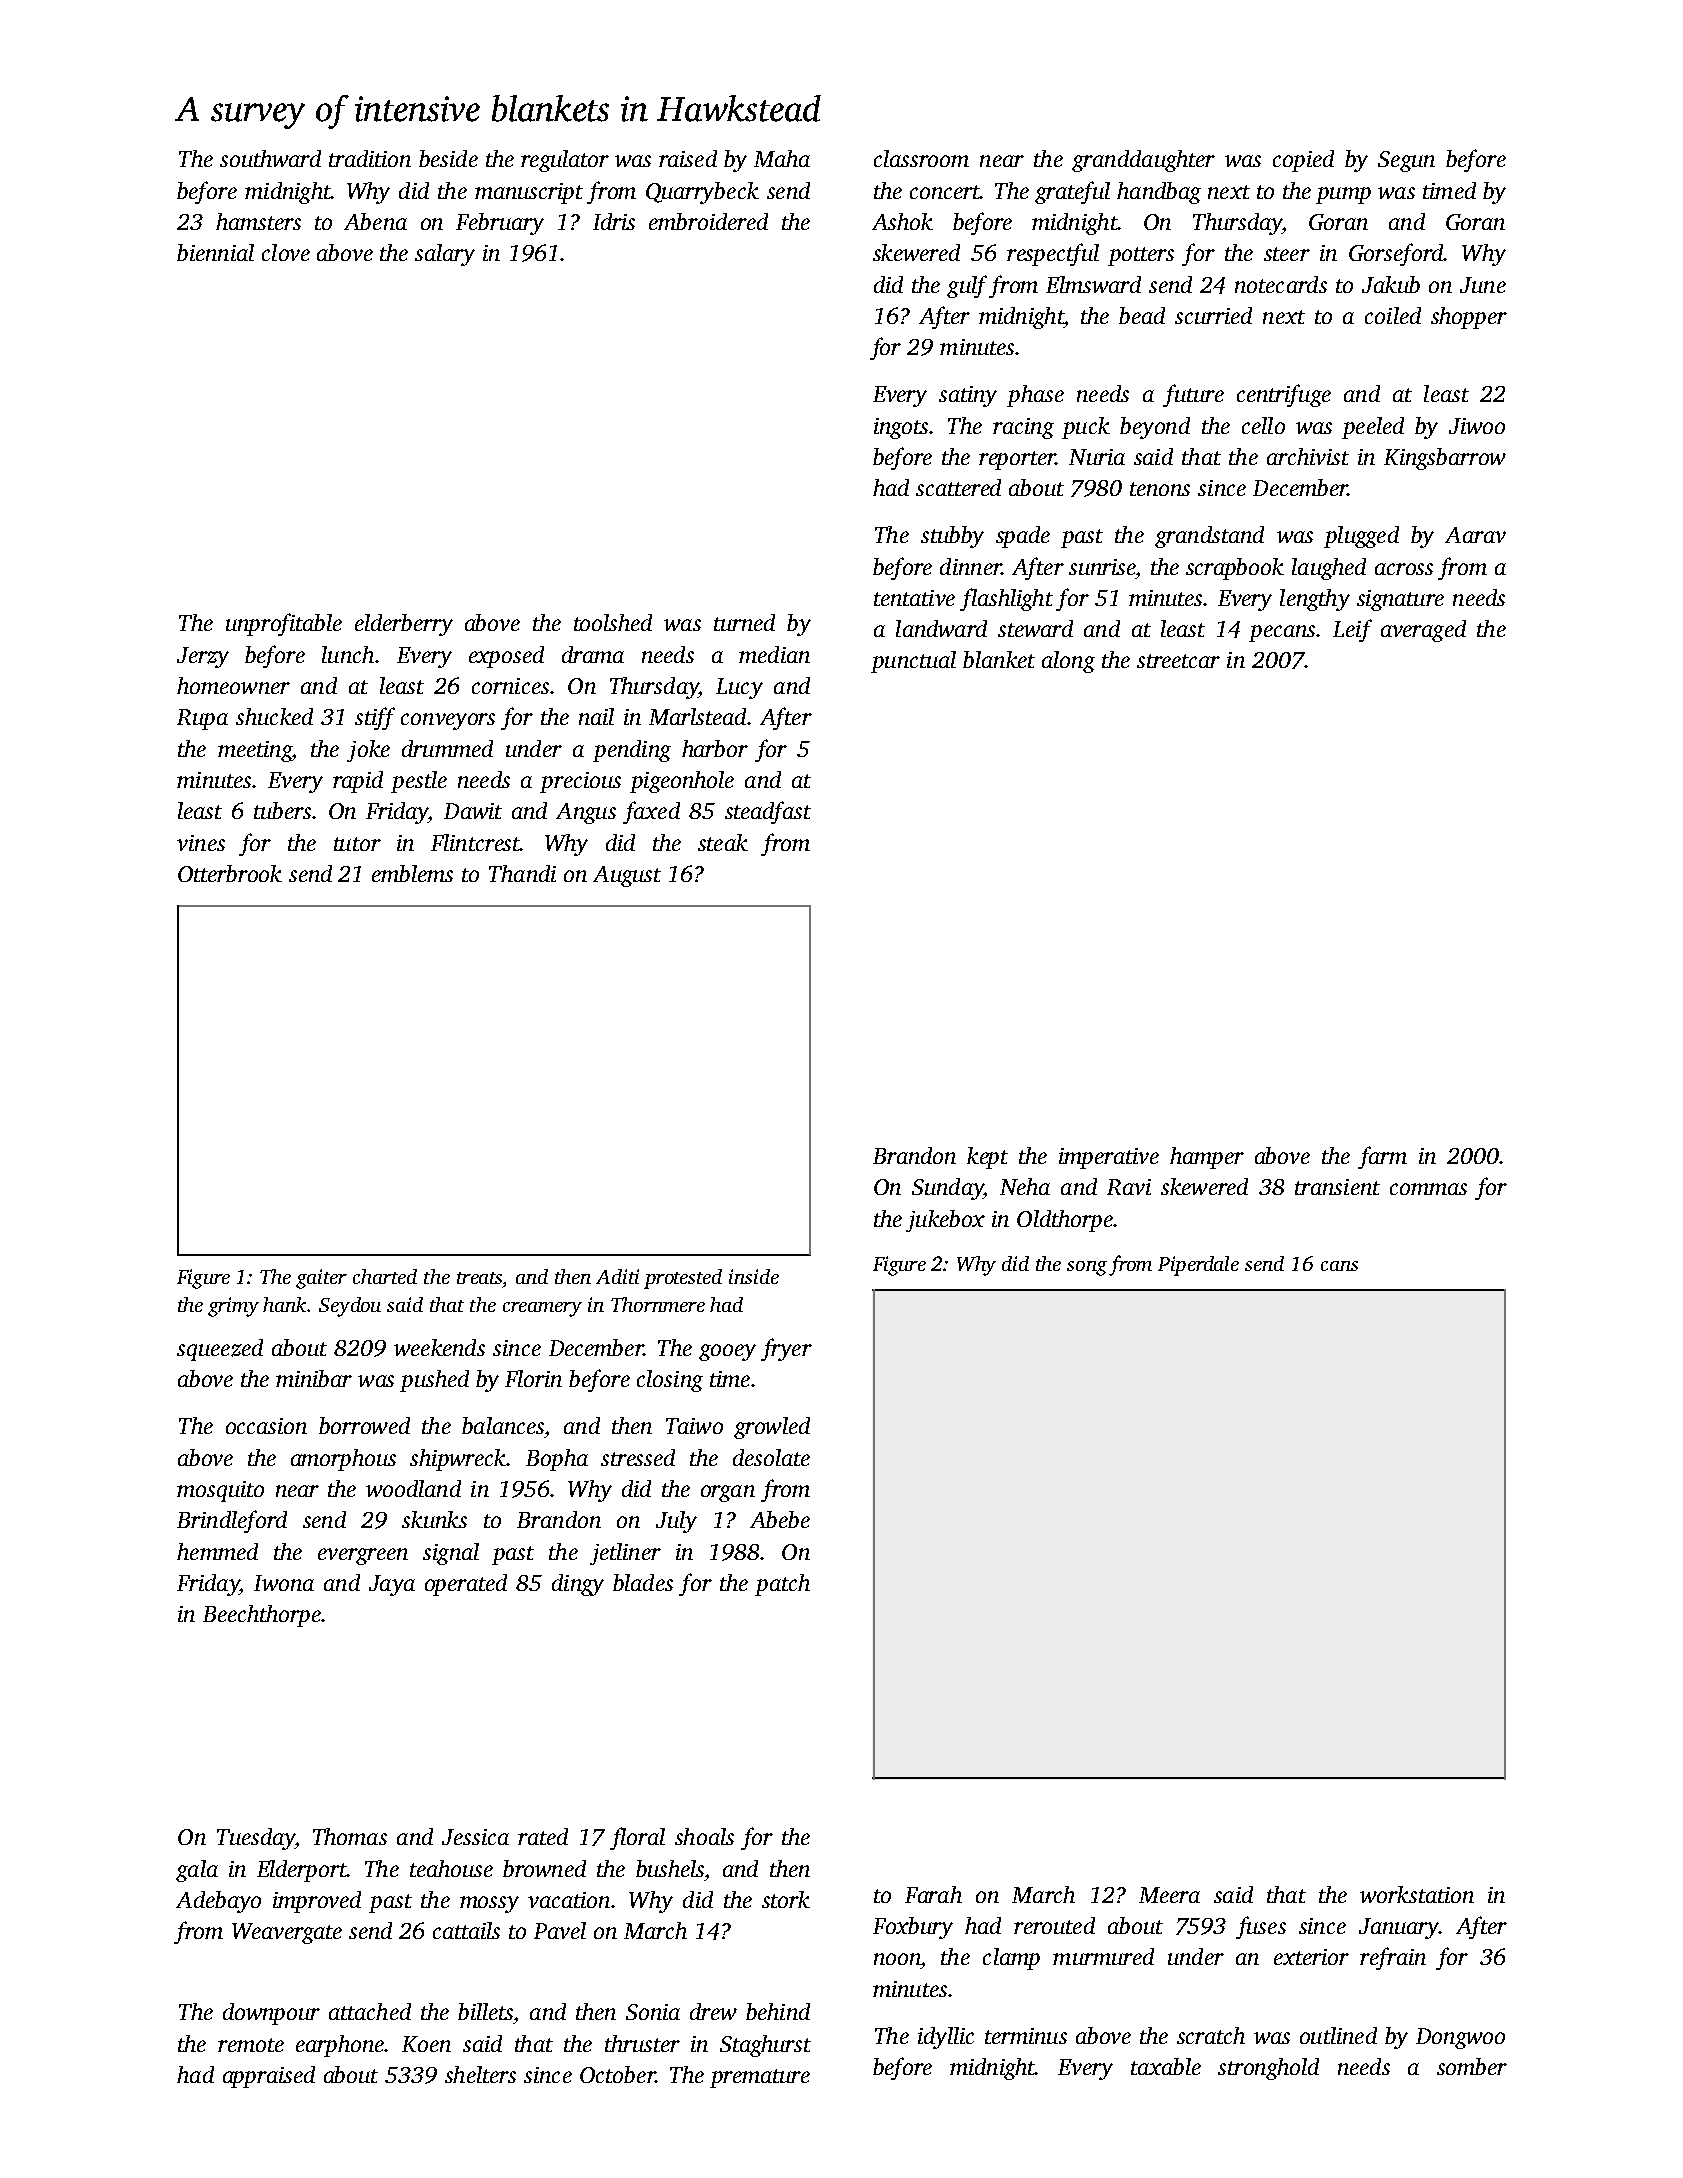  I want to click on premature, so click(760, 2078).
